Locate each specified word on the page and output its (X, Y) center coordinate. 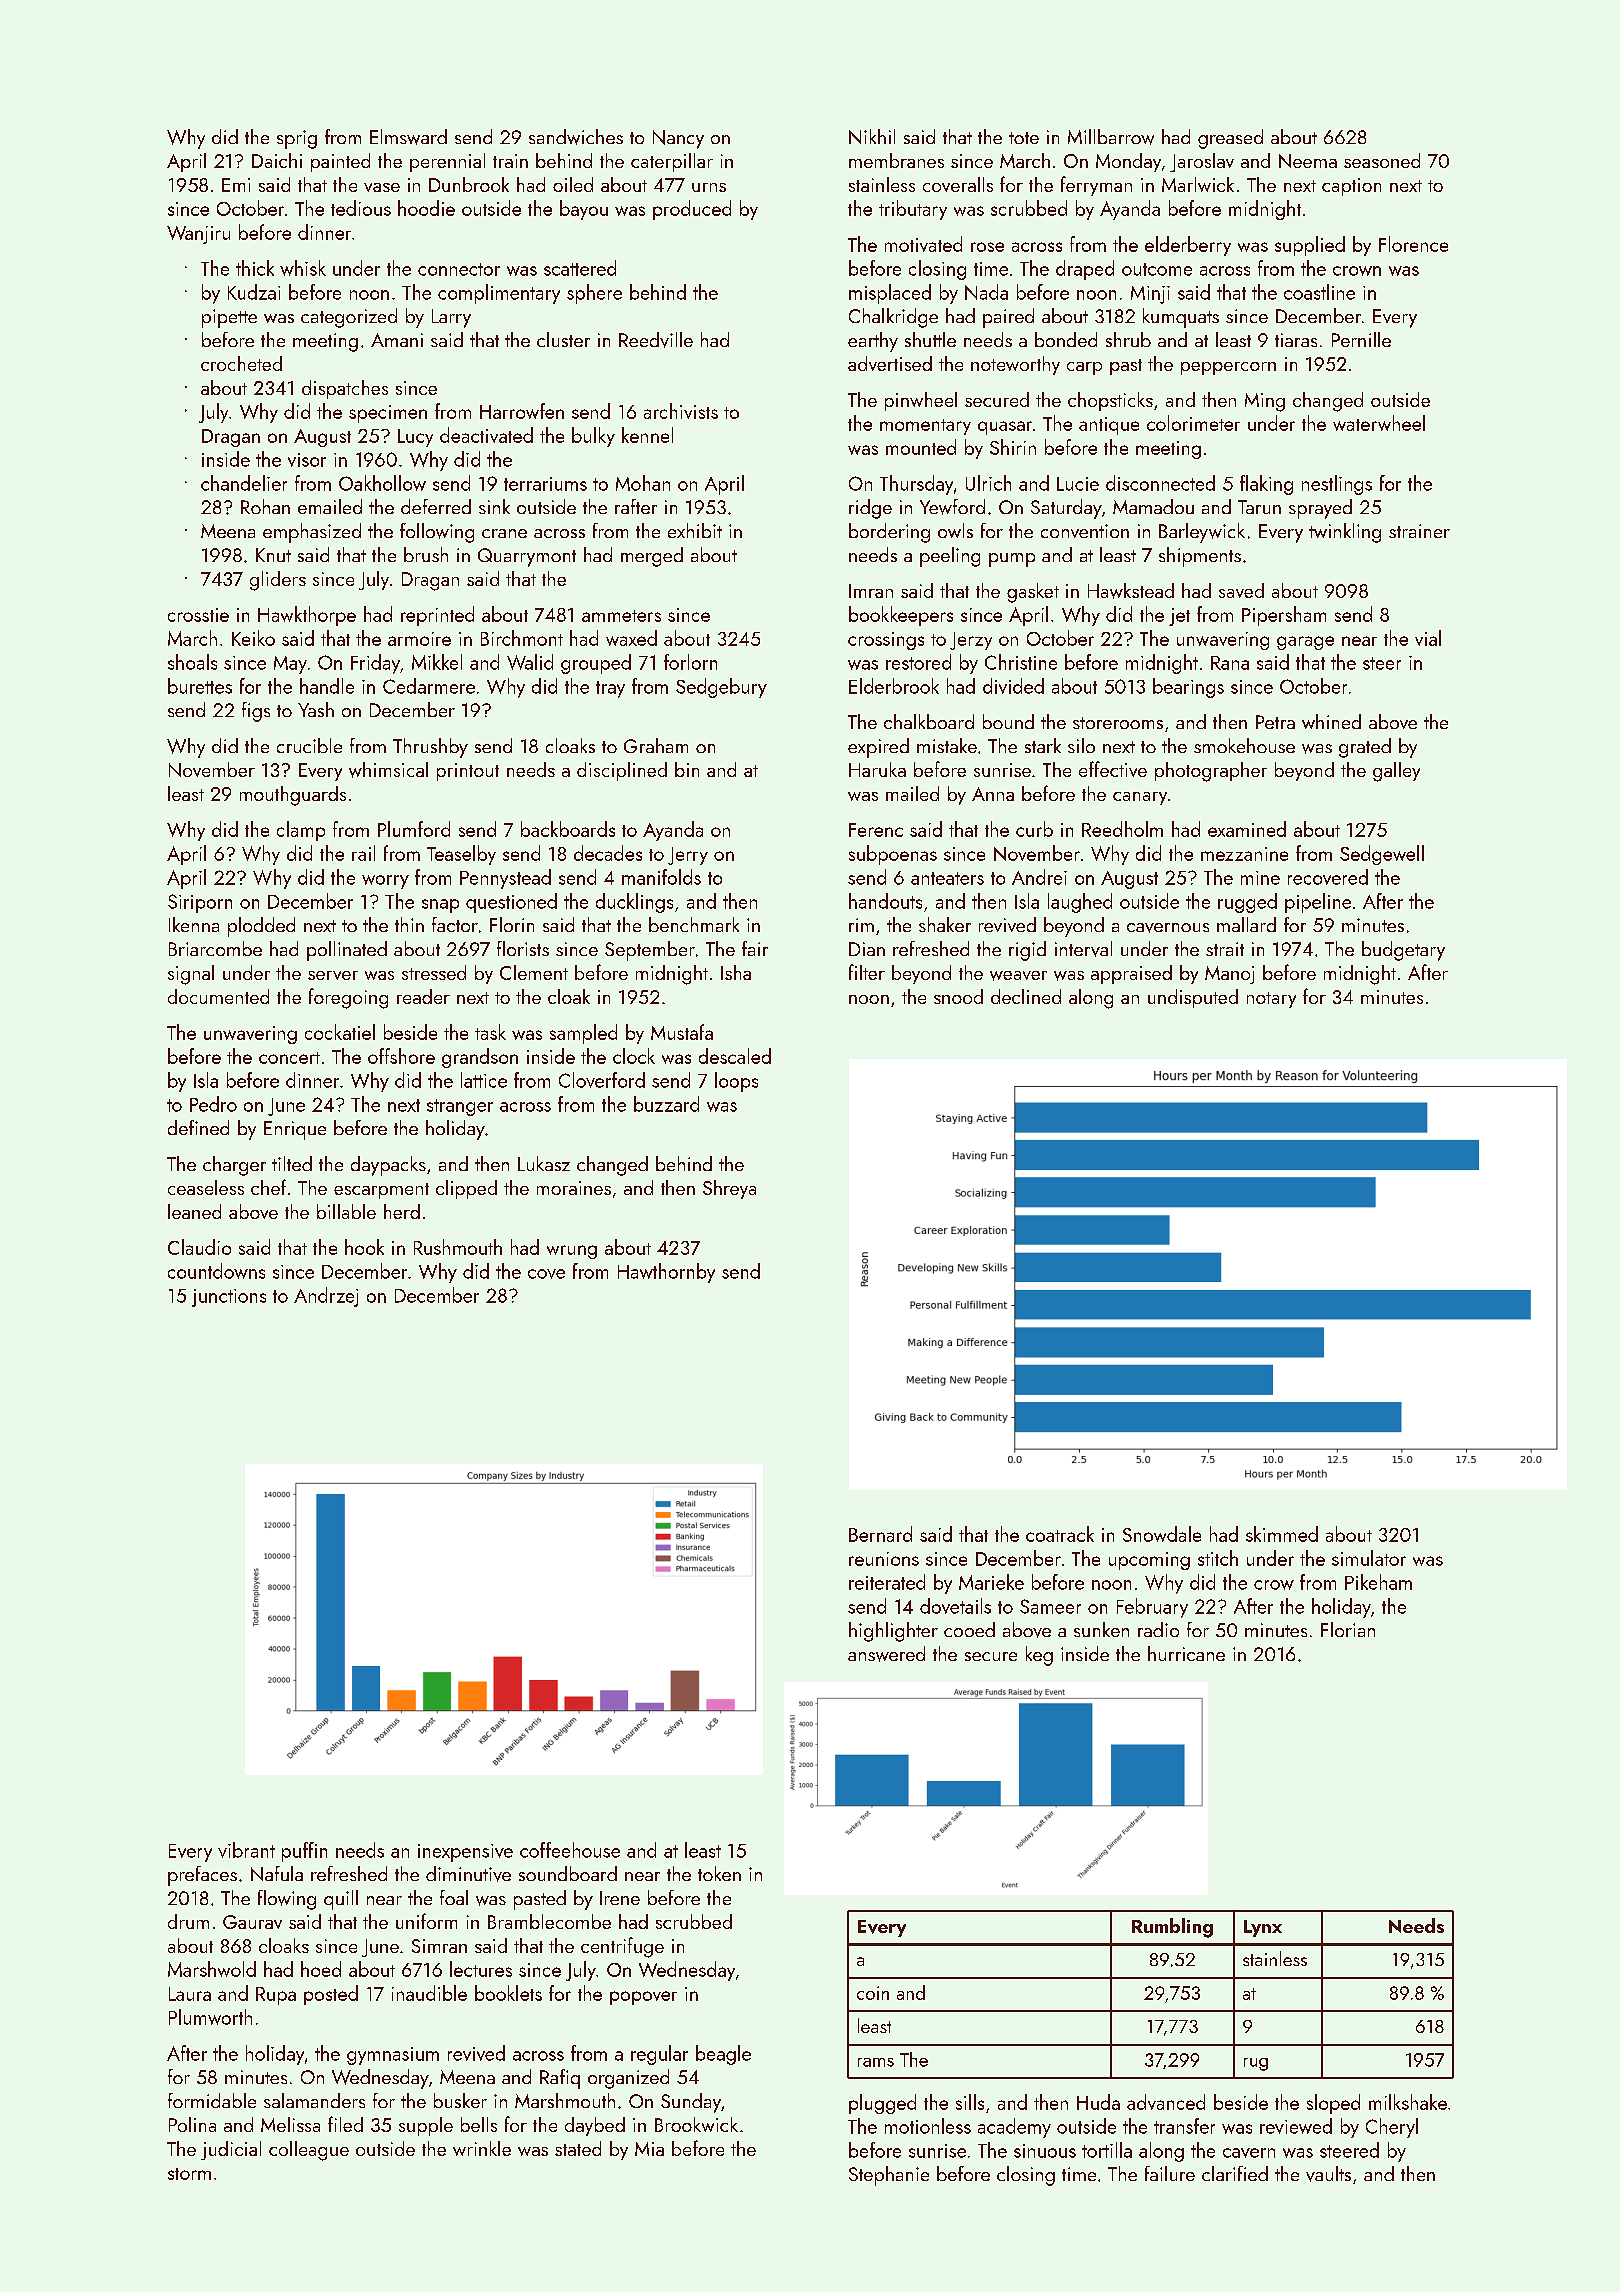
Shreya (729, 1189)
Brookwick (696, 2124)
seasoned (1382, 160)
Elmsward (408, 137)
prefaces (202, 1876)
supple (426, 2126)
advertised (890, 363)
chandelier (244, 483)
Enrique (295, 1130)
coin (873, 1993)
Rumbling (1172, 1928)
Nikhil (872, 136)
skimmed (1282, 1534)
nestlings (1337, 485)
